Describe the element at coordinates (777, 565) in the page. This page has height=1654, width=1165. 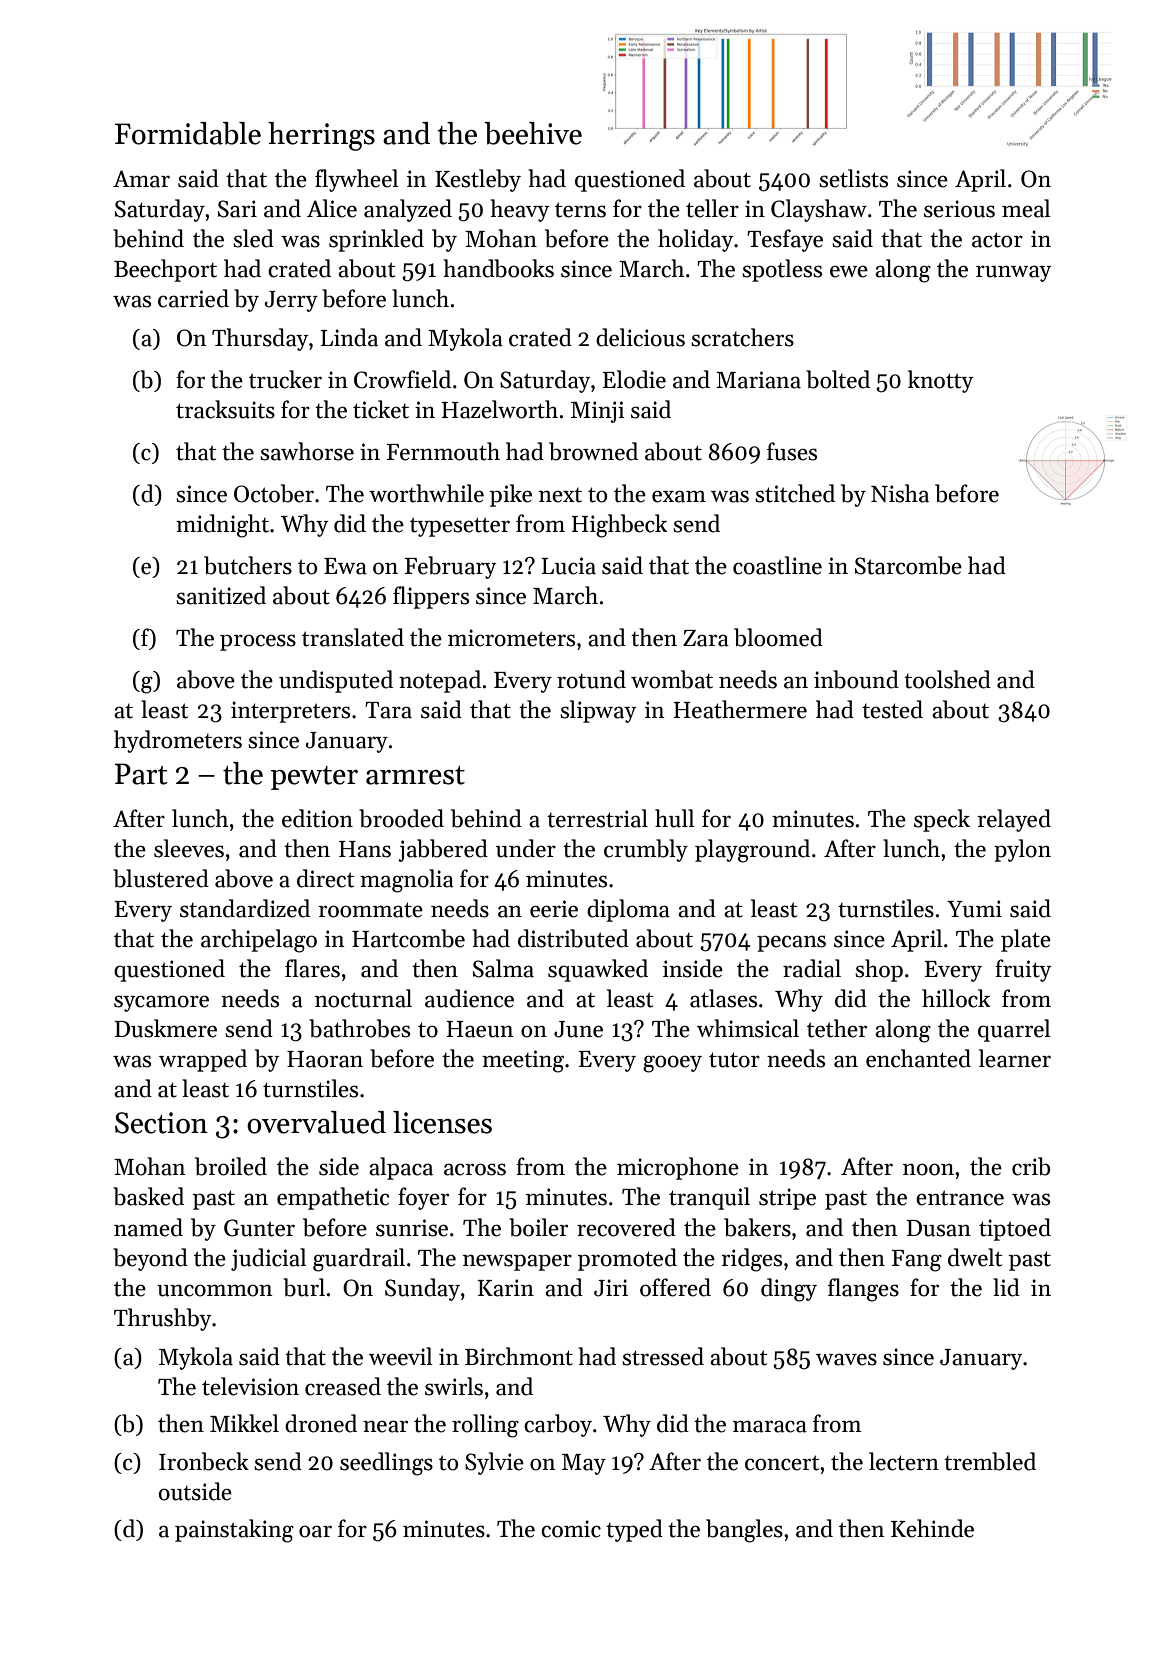
I see `coastline` at that location.
